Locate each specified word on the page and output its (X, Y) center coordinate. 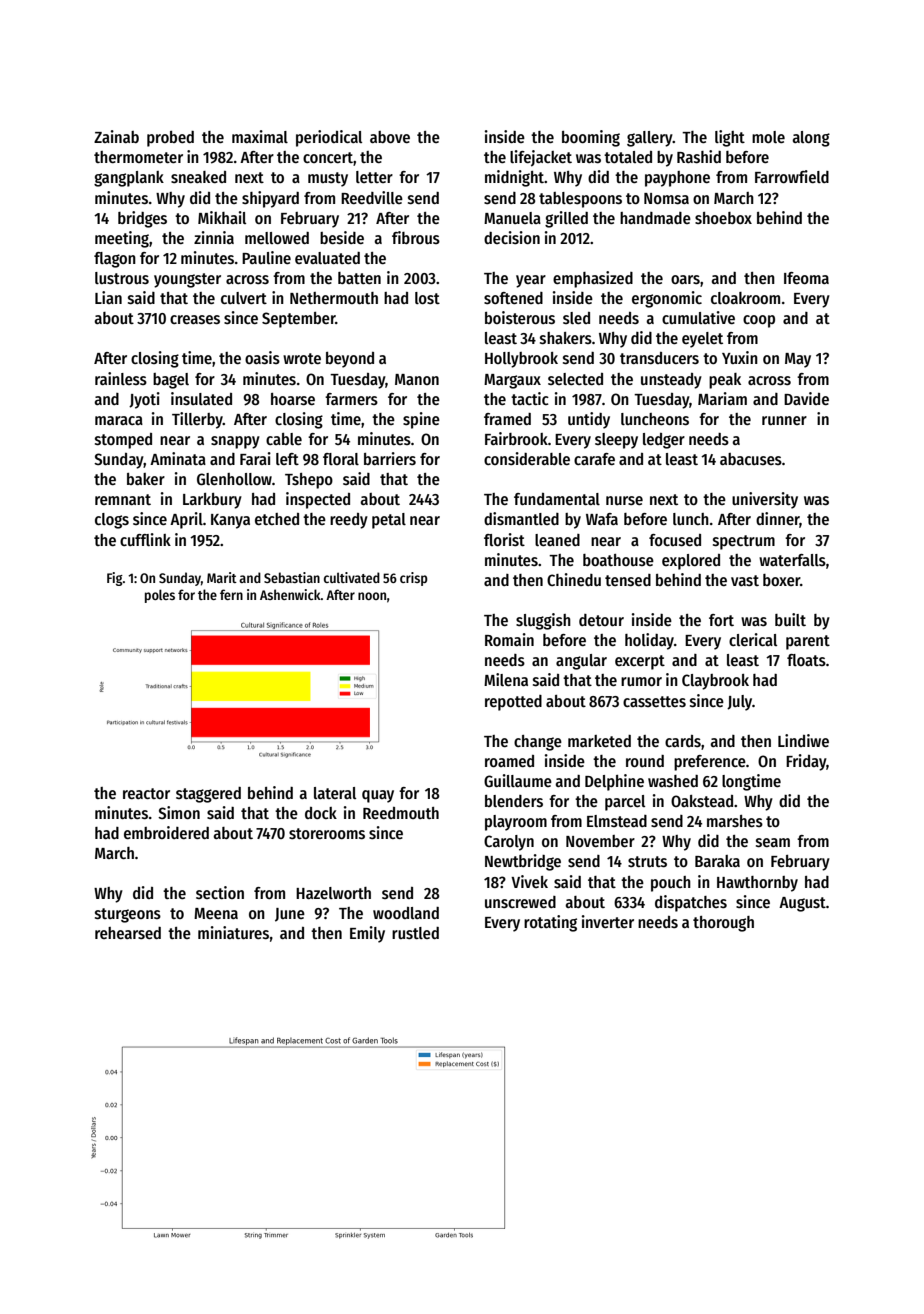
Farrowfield (792, 176)
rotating (550, 923)
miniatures (233, 933)
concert (328, 157)
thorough (723, 924)
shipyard (270, 199)
